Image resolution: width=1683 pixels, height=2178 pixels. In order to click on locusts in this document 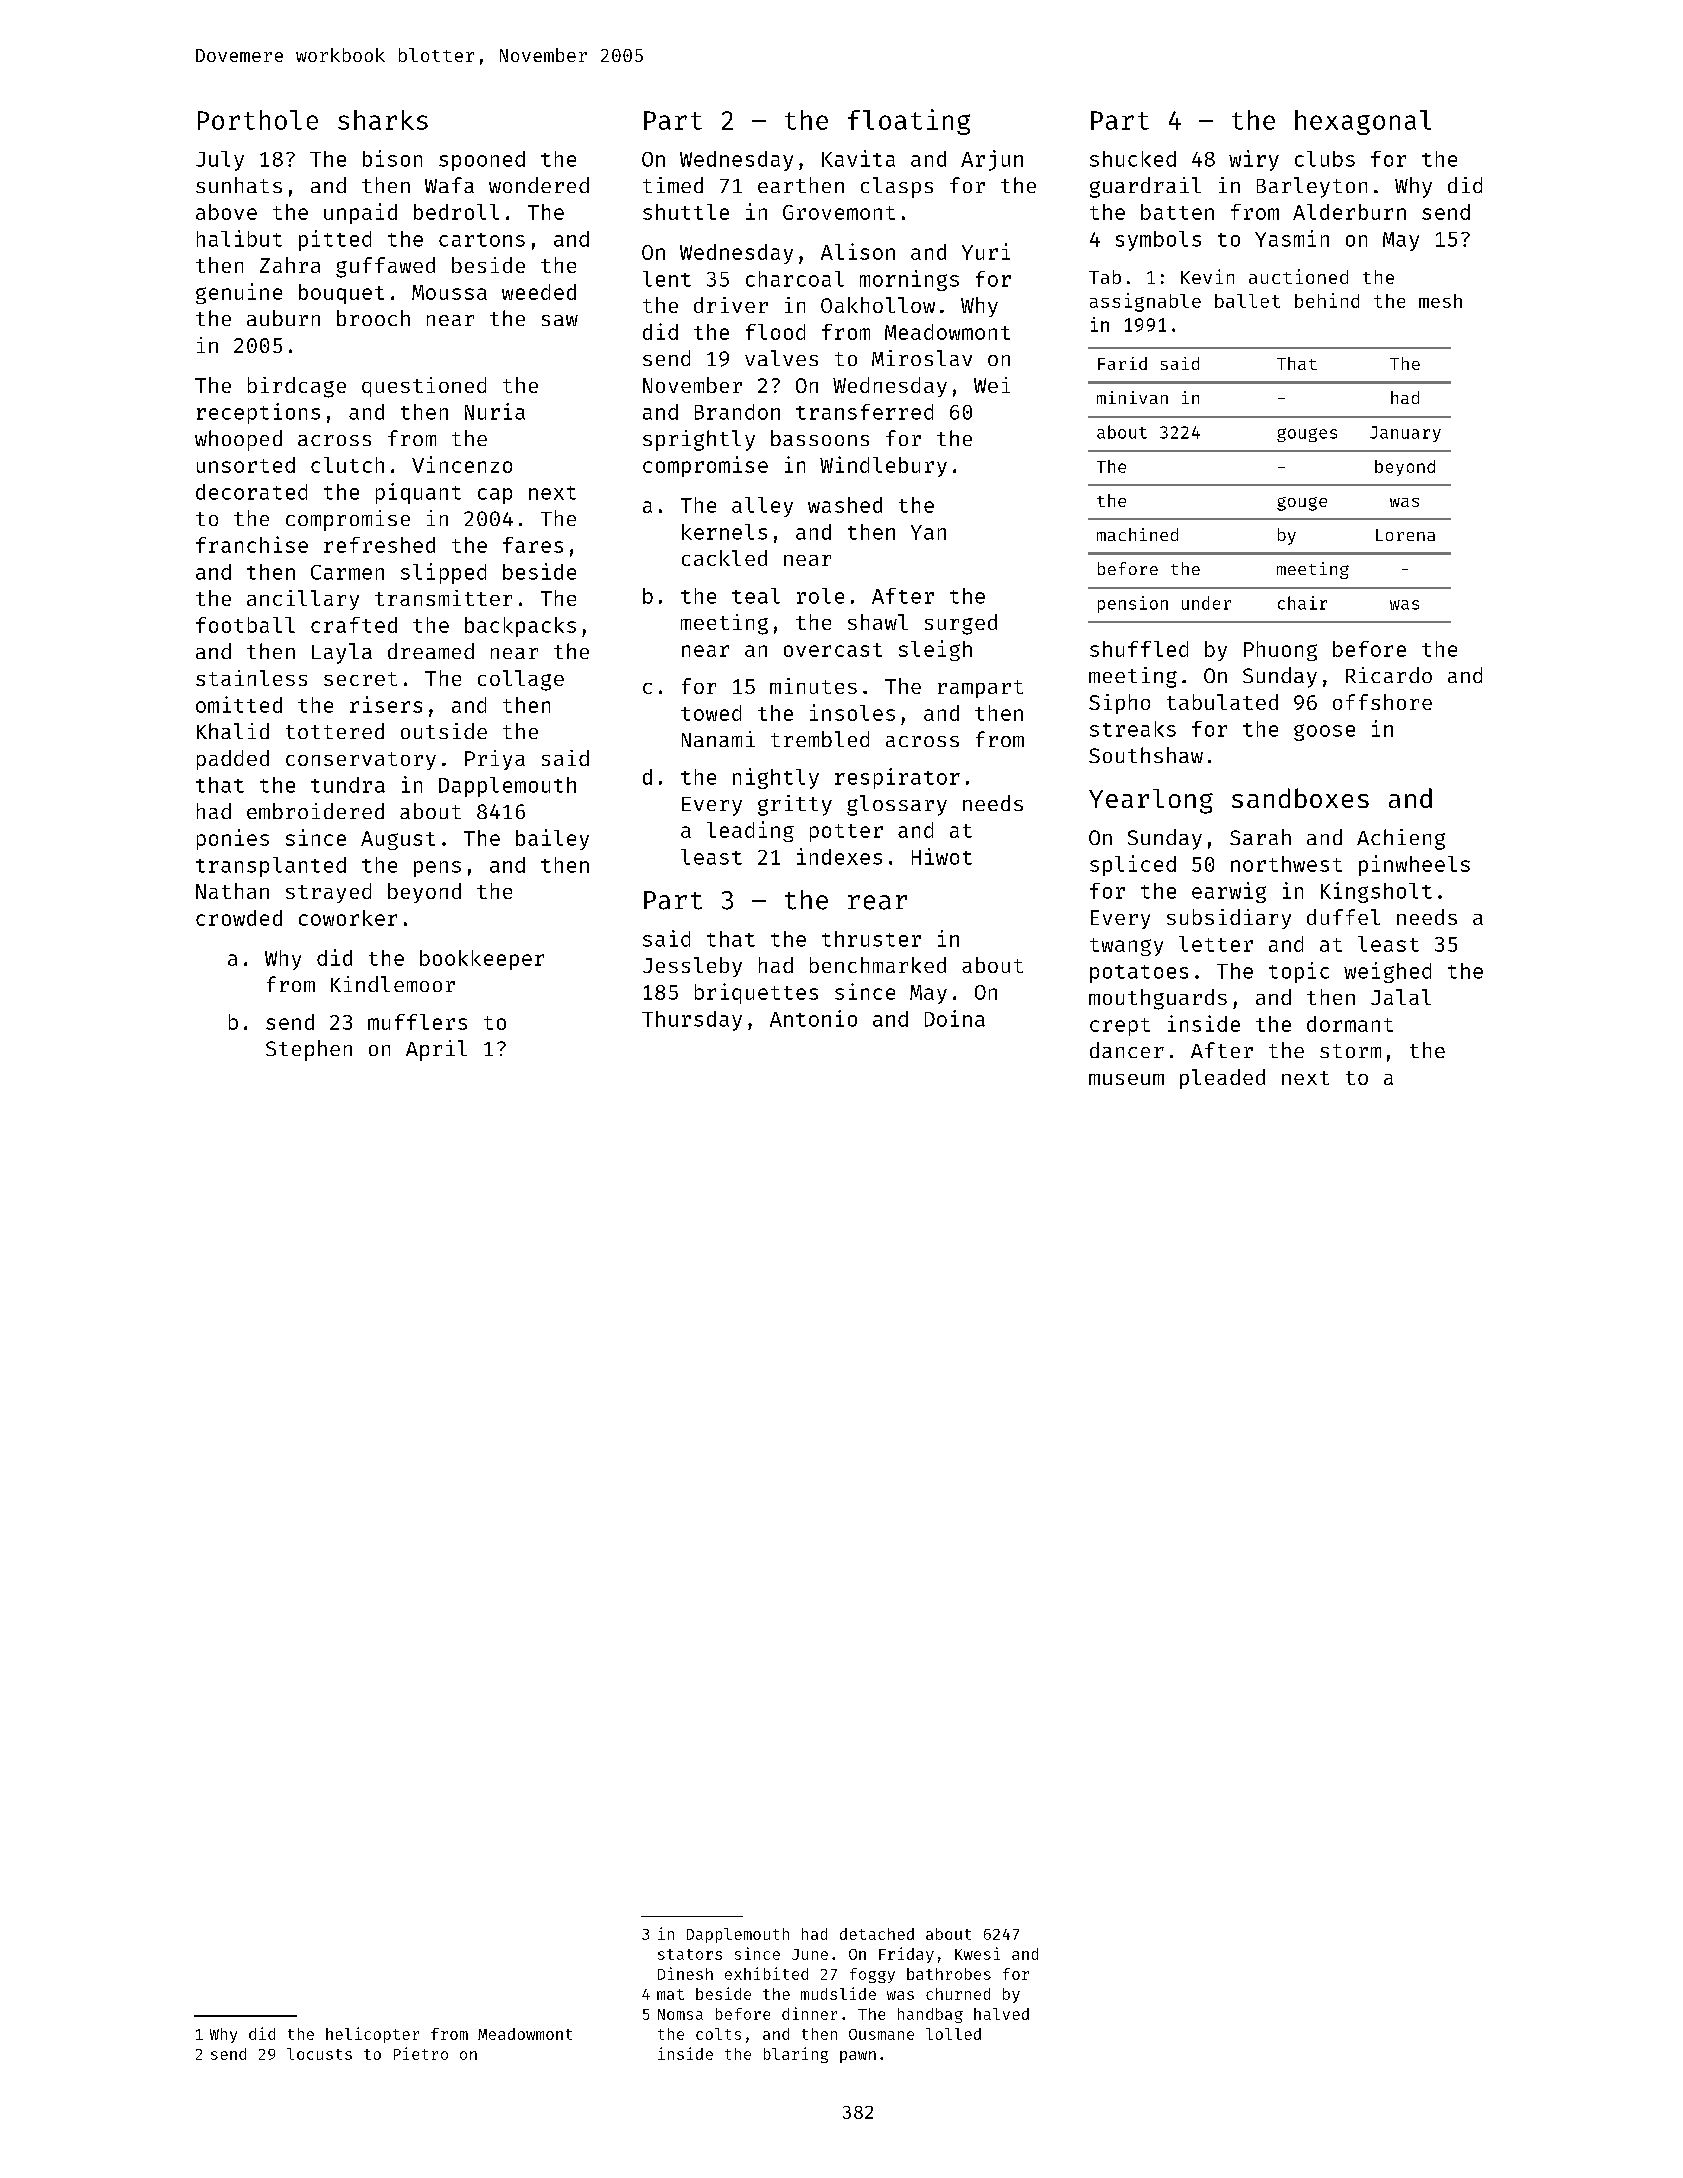, I will do `click(319, 2054)`.
